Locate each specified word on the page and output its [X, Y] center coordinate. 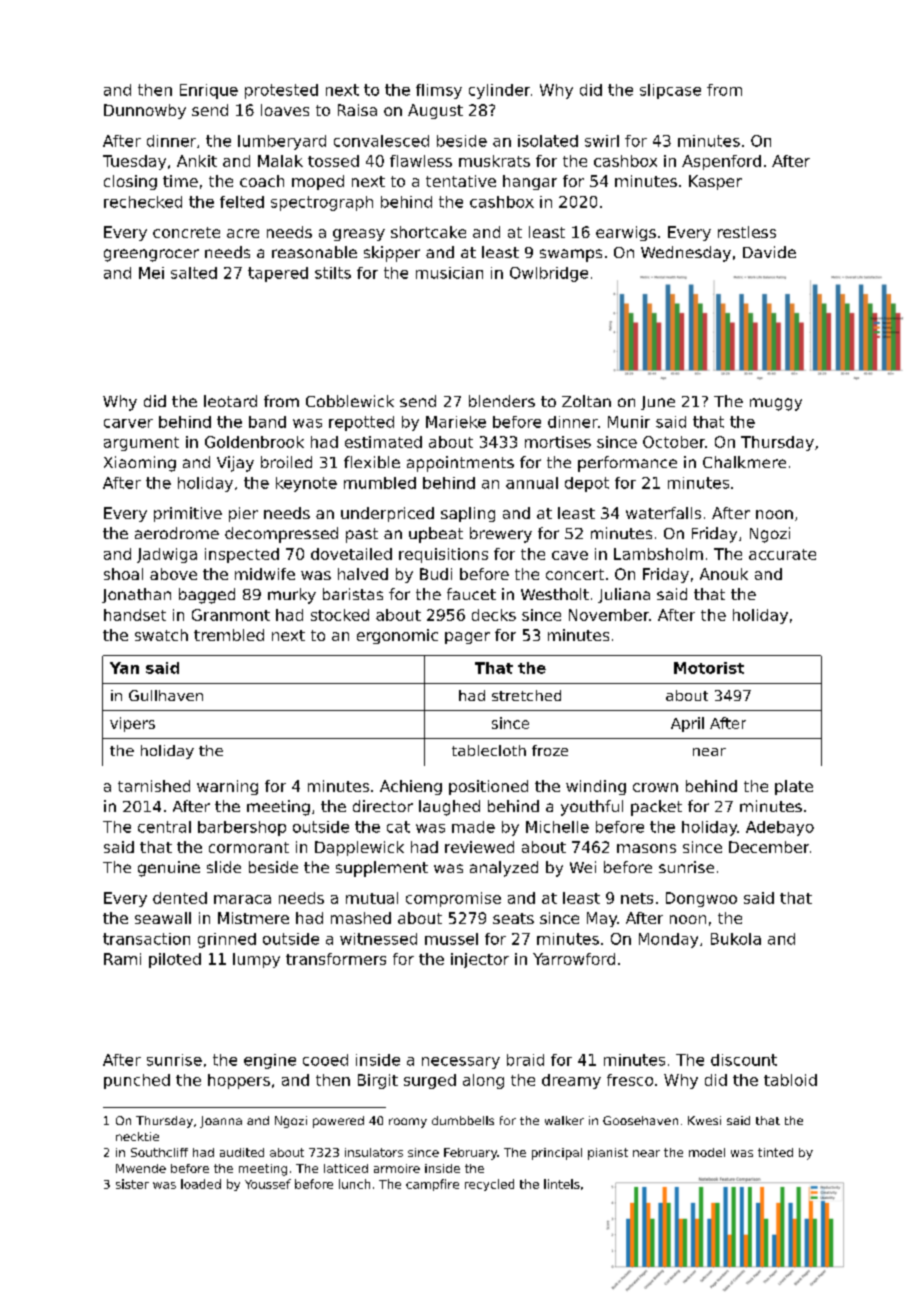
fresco [630, 1080]
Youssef [268, 1184]
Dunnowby [145, 111]
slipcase [670, 91]
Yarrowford [574, 959]
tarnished [154, 786]
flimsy [439, 91]
